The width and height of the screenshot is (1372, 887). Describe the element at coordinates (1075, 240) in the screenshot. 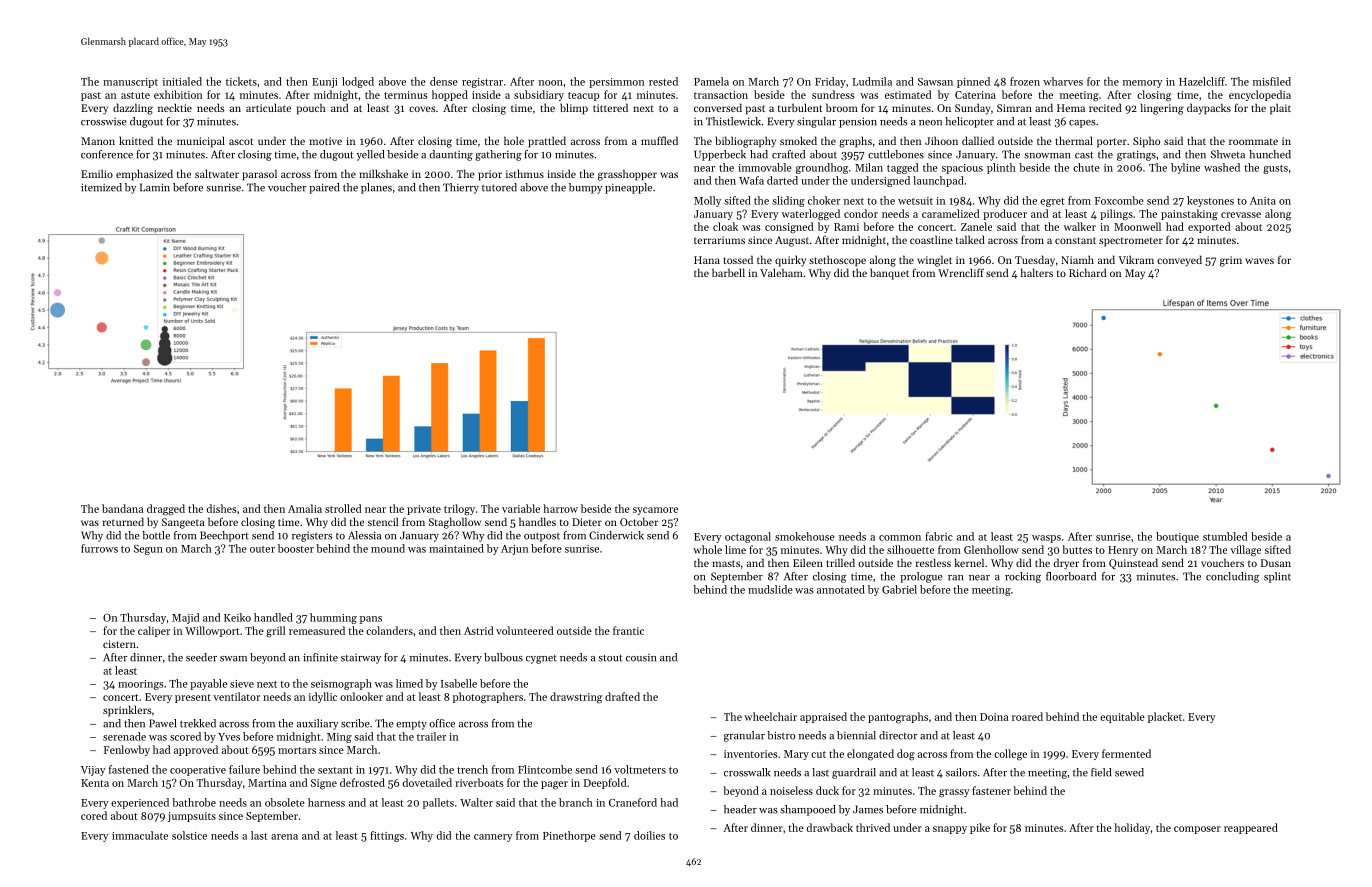

I see `constant` at that location.
